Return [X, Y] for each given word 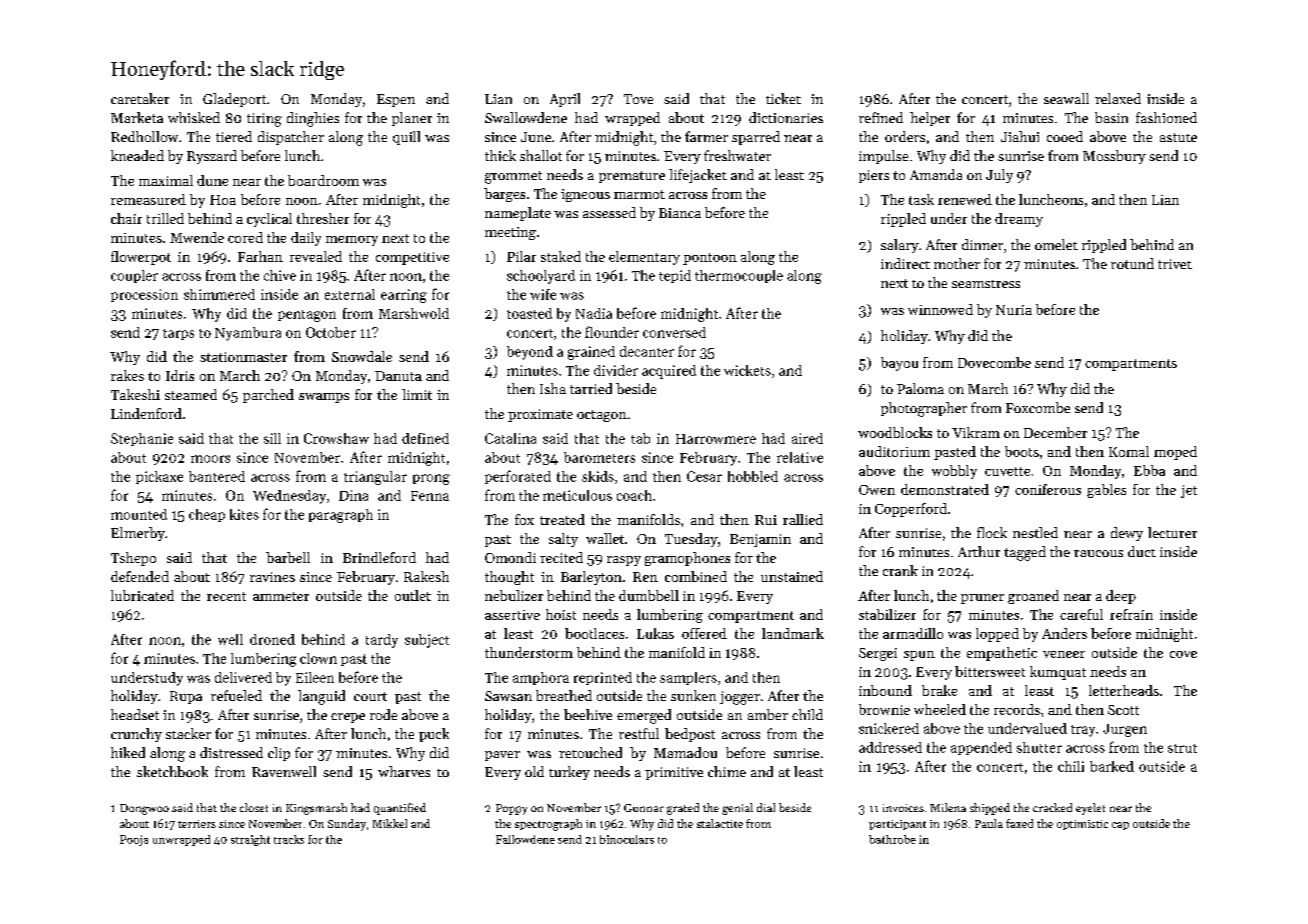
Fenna [430, 496]
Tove [638, 99]
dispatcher [291, 138]
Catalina [510, 438]
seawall [1066, 98]
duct [1142, 551]
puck [434, 735]
